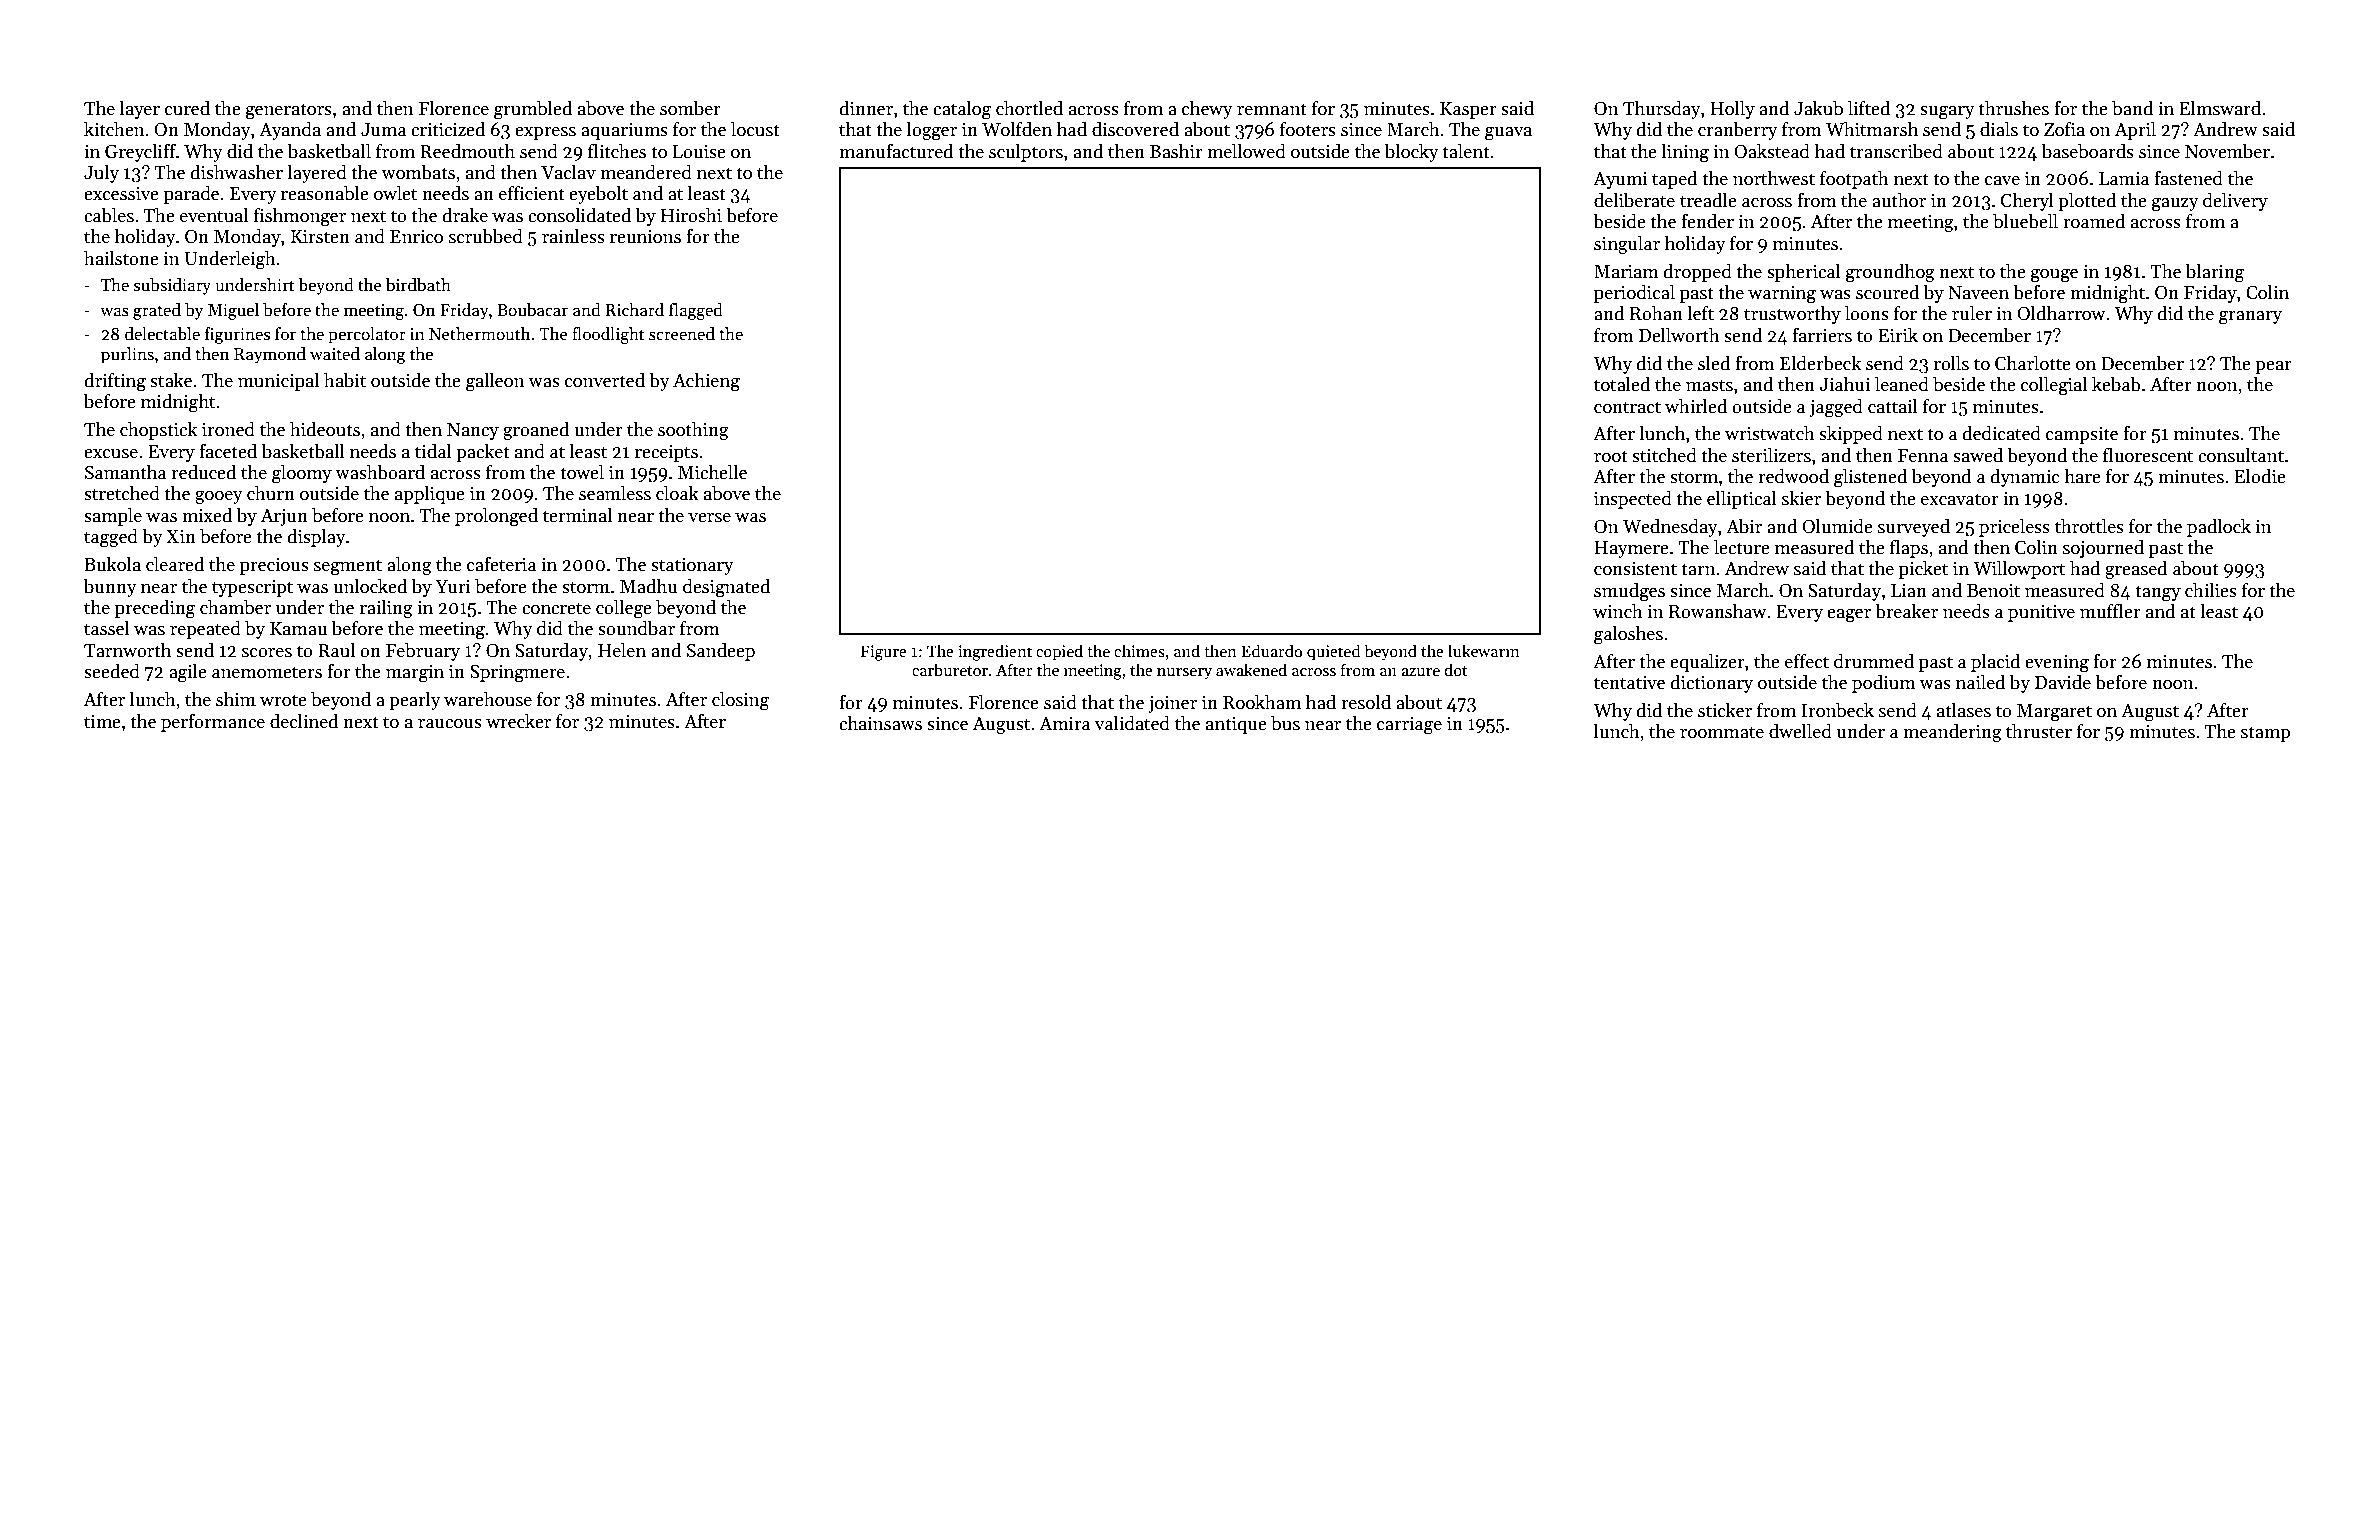 The width and height of the document is (2380, 1540). I want to click on cafeteria, so click(501, 564).
